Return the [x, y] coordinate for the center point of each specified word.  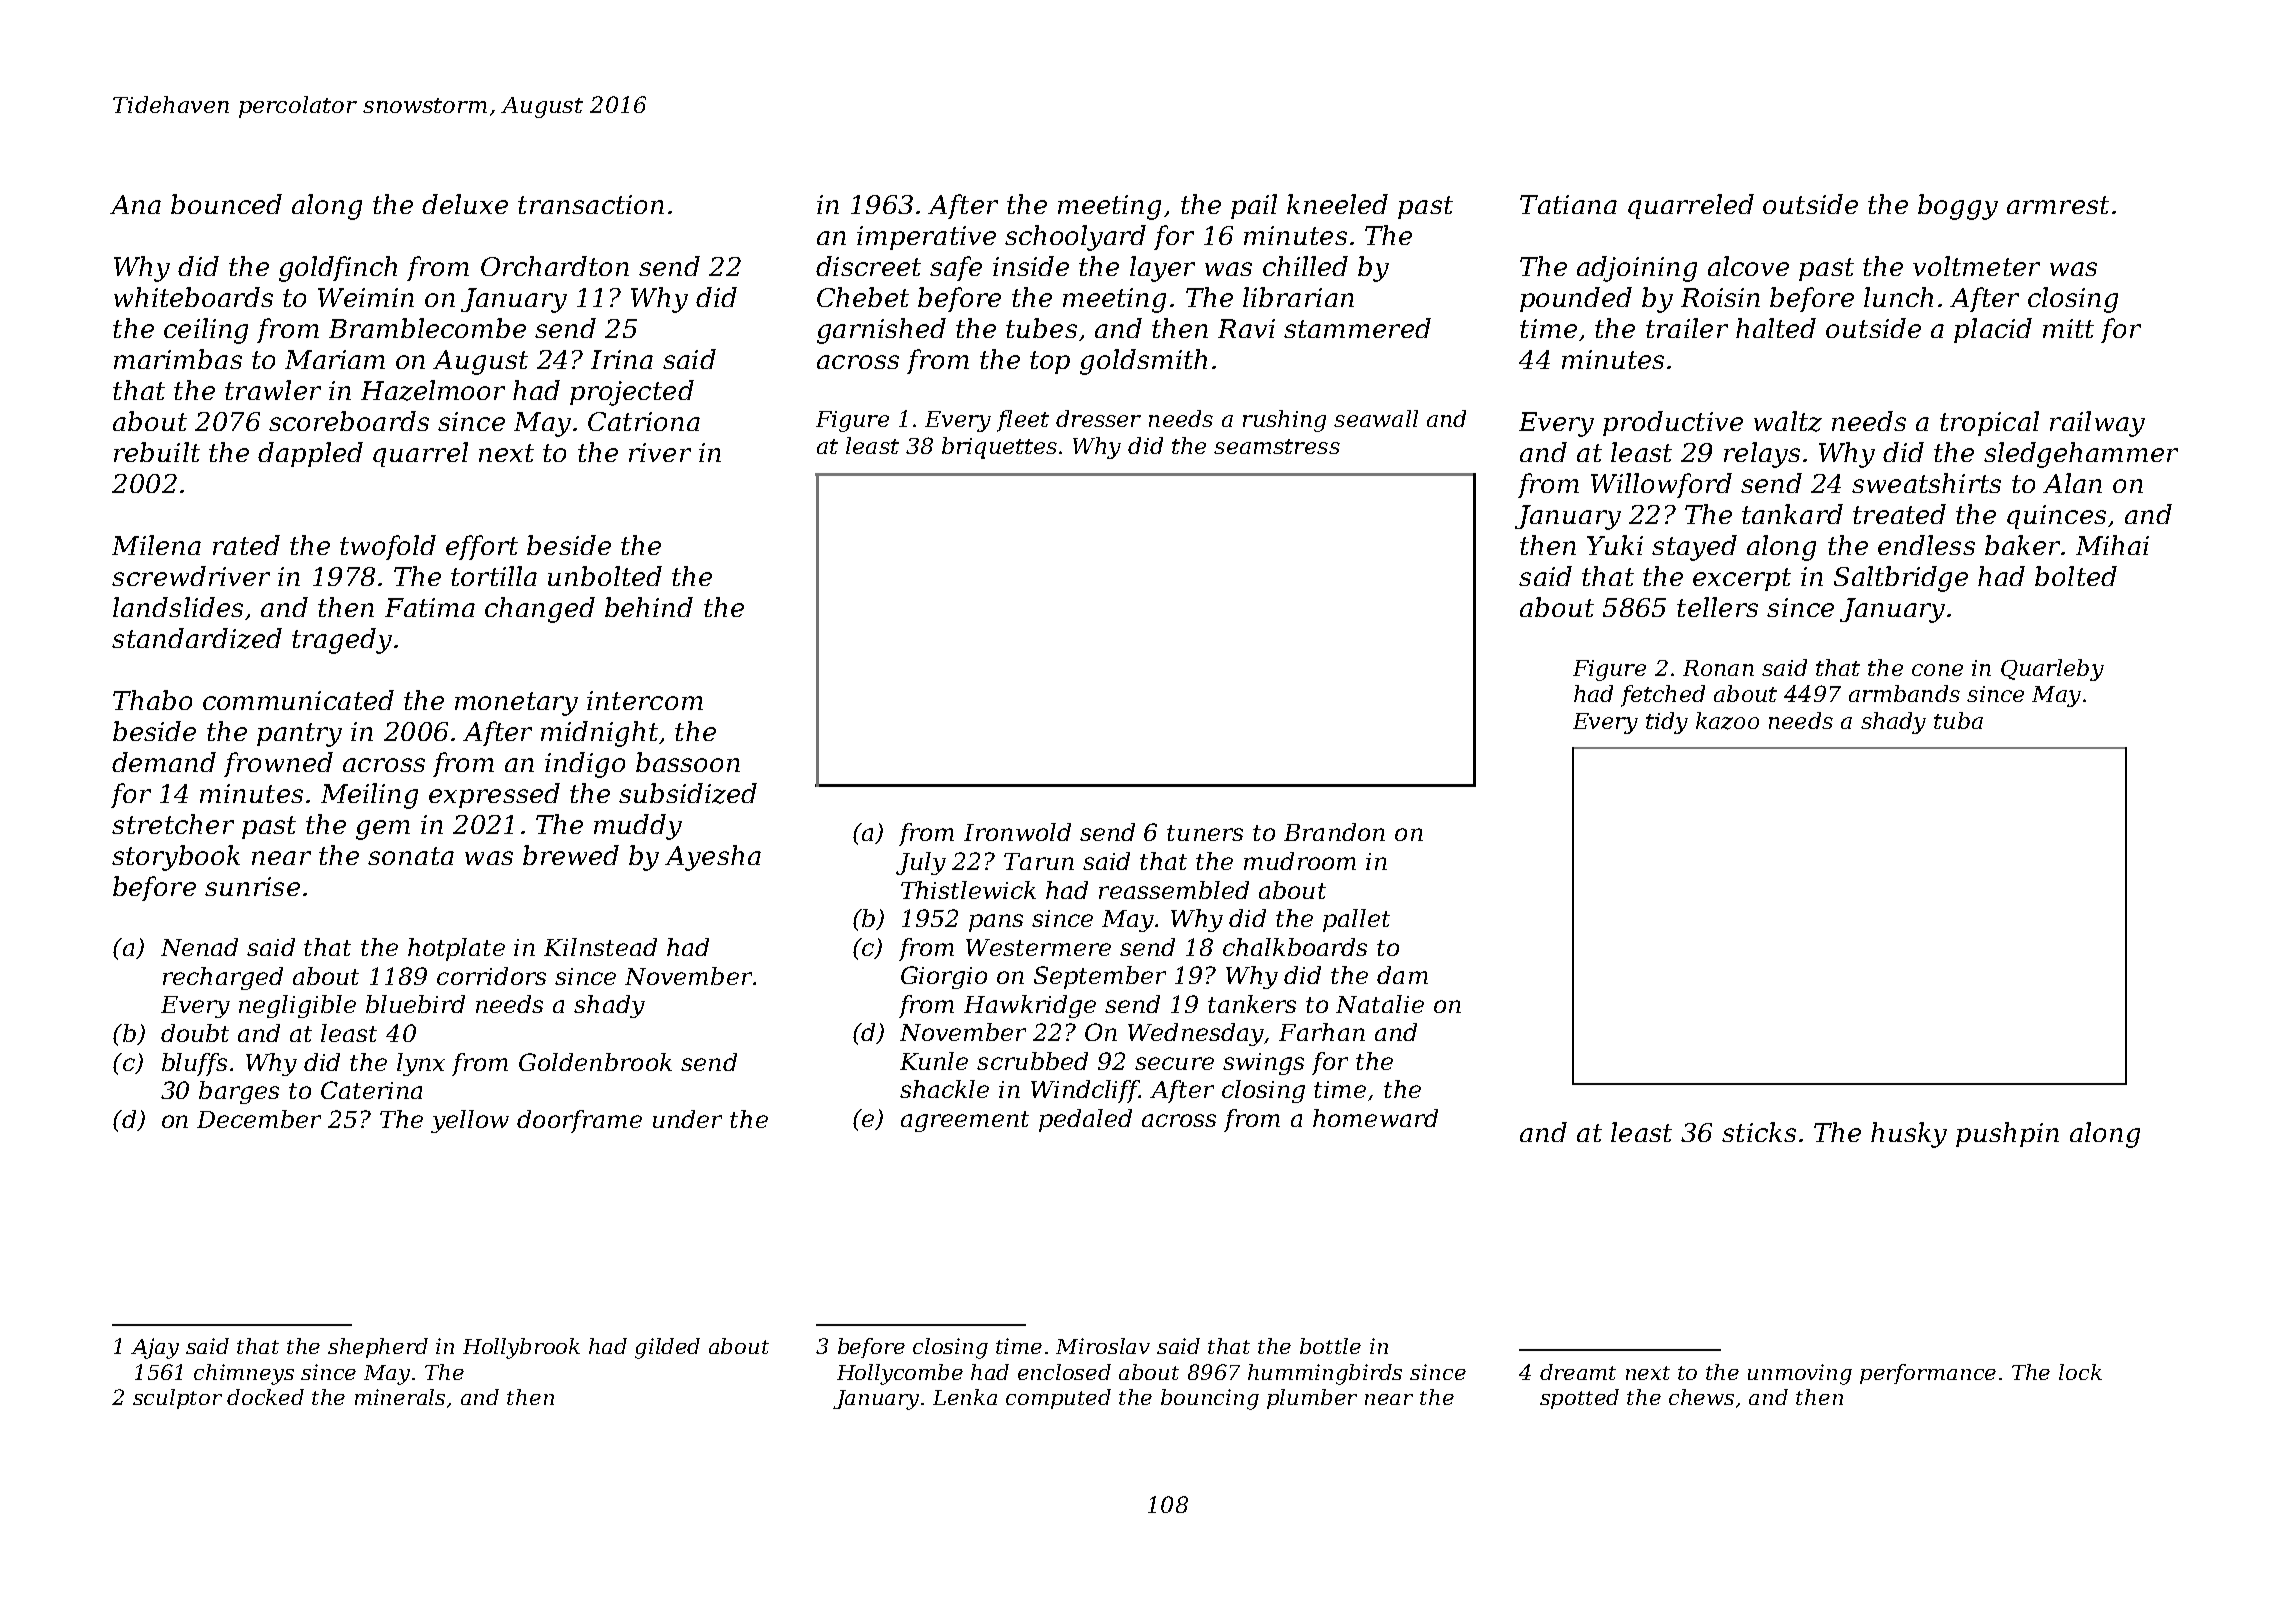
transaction [591, 204]
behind [649, 607]
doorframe [579, 1121]
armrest [2058, 205]
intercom [645, 700]
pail [1254, 206]
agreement [965, 1121]
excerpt [1742, 579]
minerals [400, 1397]
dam [1402, 975]
